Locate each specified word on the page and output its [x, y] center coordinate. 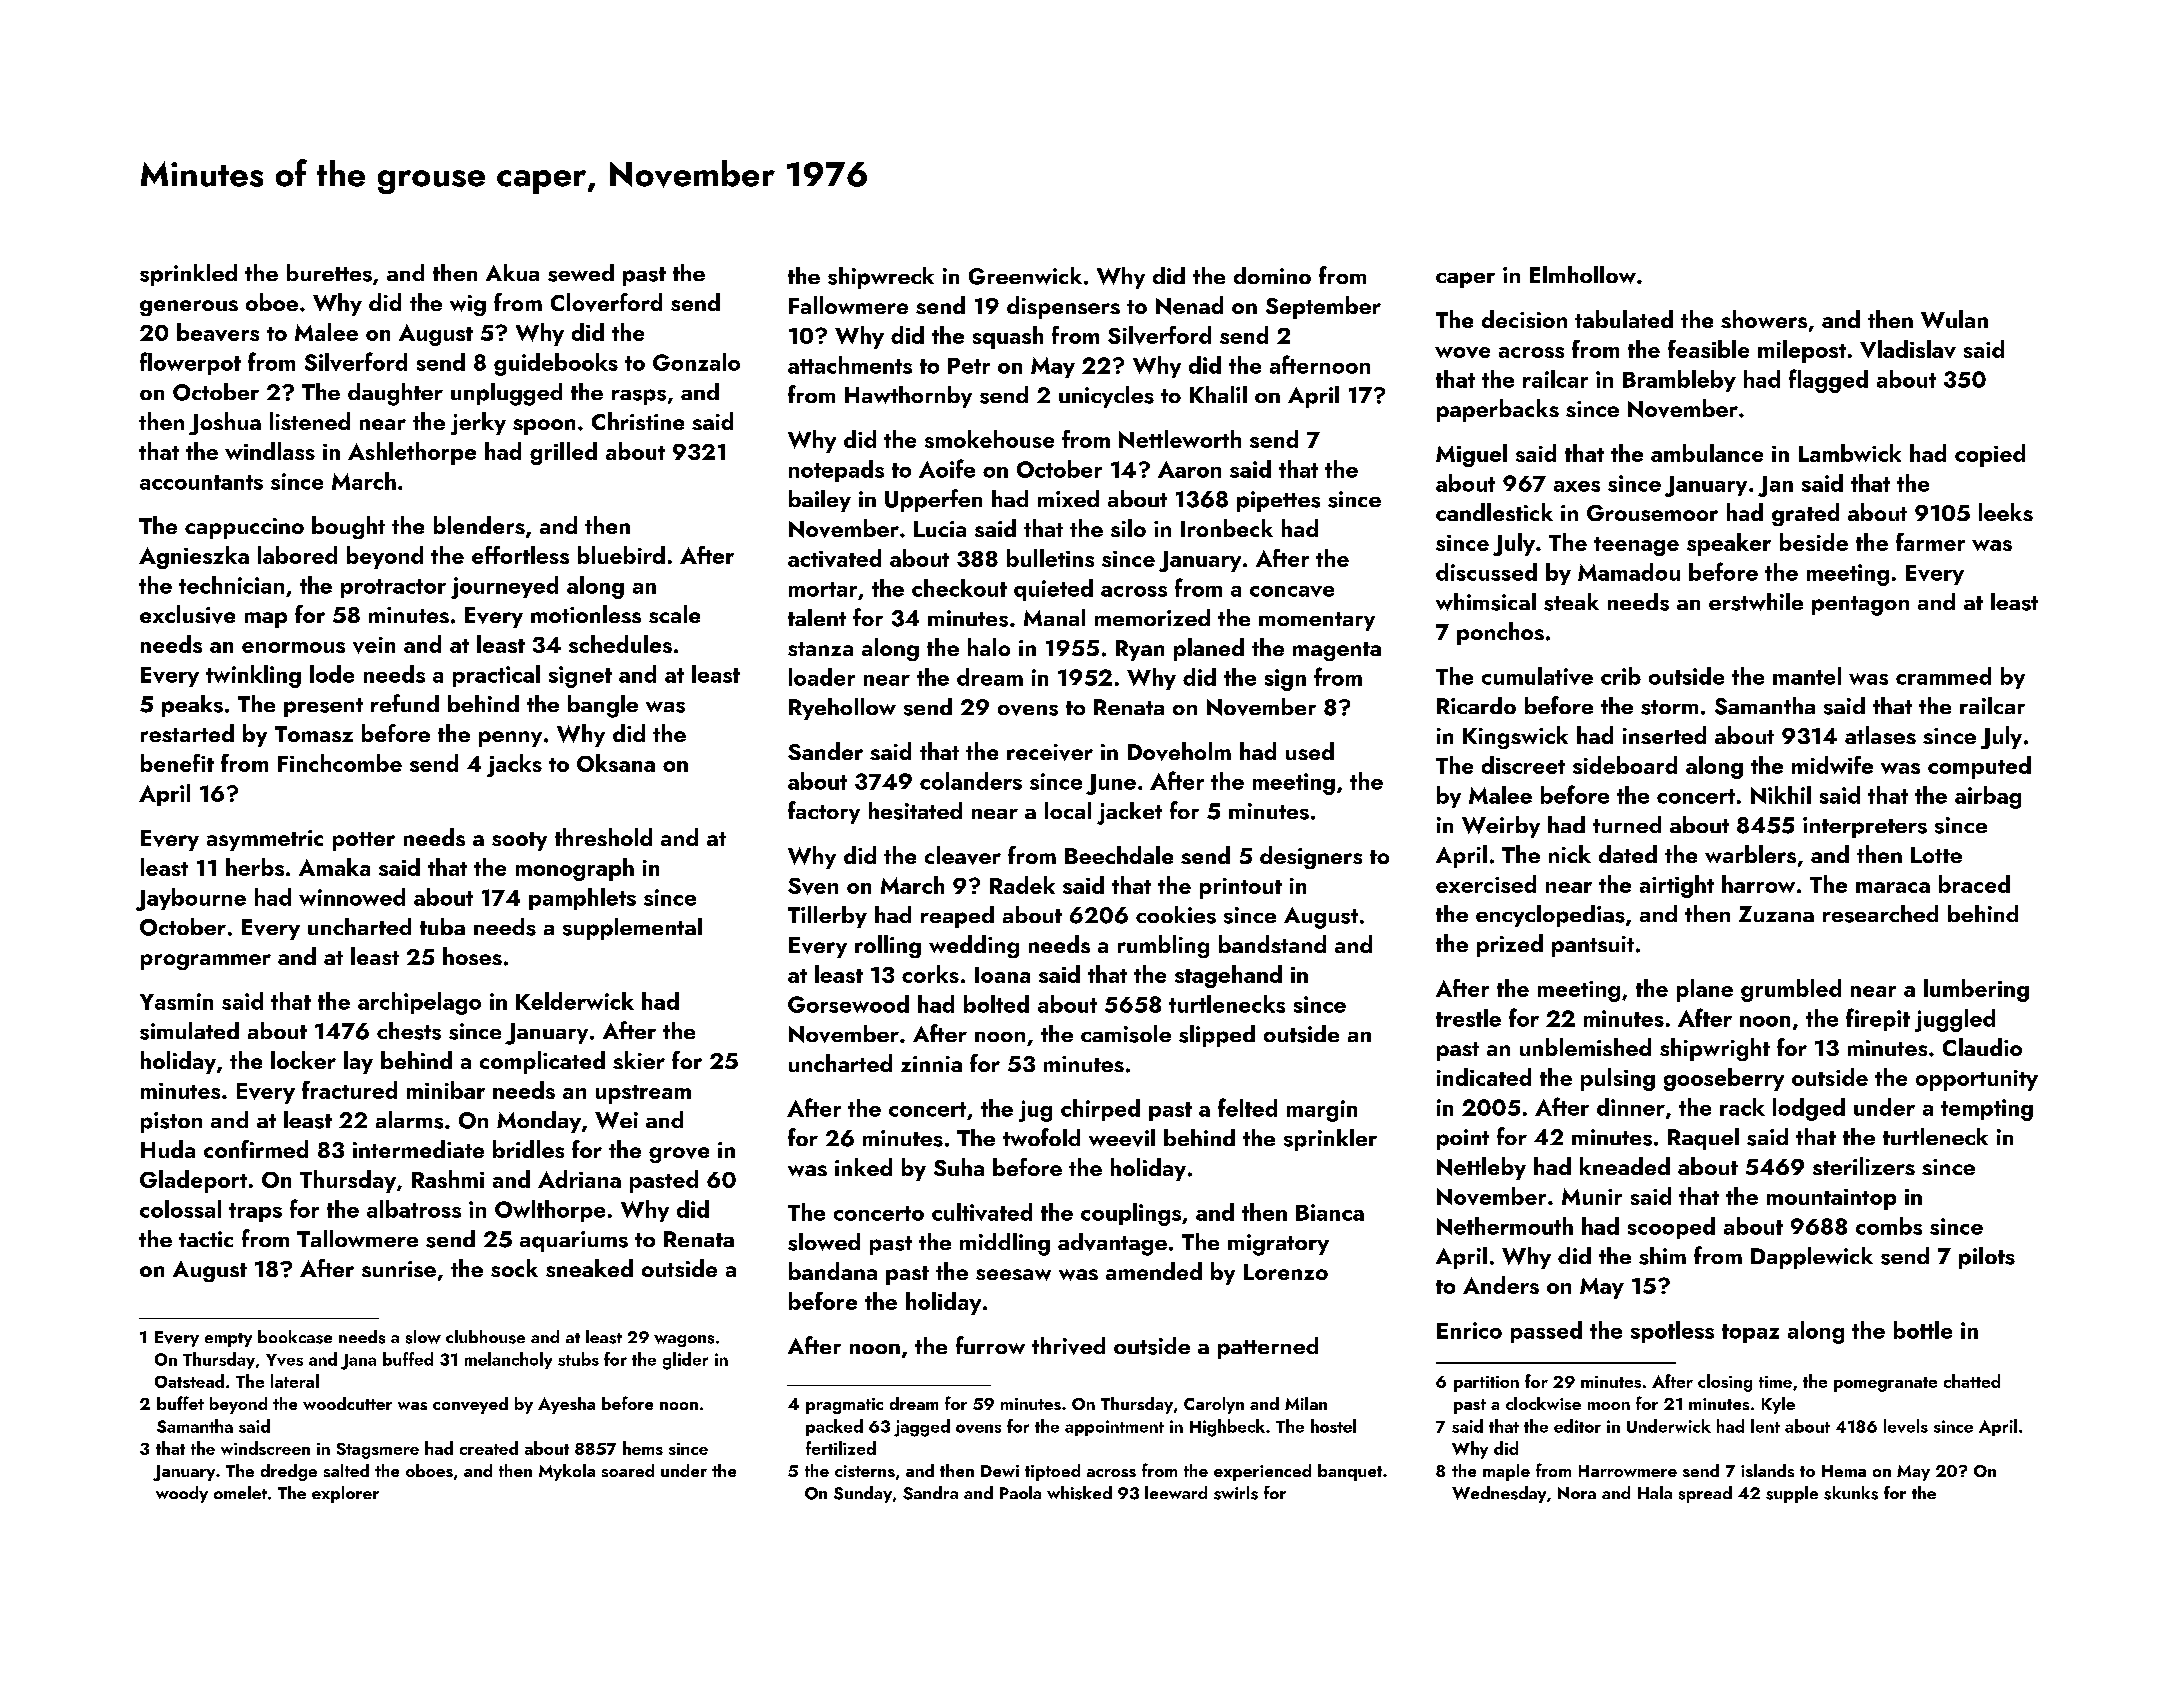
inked [863, 1167]
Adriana [579, 1179]
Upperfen [933, 500]
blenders [479, 525]
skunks [1851, 1493]
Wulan [1954, 319]
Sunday [863, 1494]
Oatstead [189, 1381]
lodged [1809, 1109]
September [1323, 307]
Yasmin [176, 1001]
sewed [581, 273]
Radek [1022, 885]
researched [1880, 914]
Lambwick [1850, 453]
